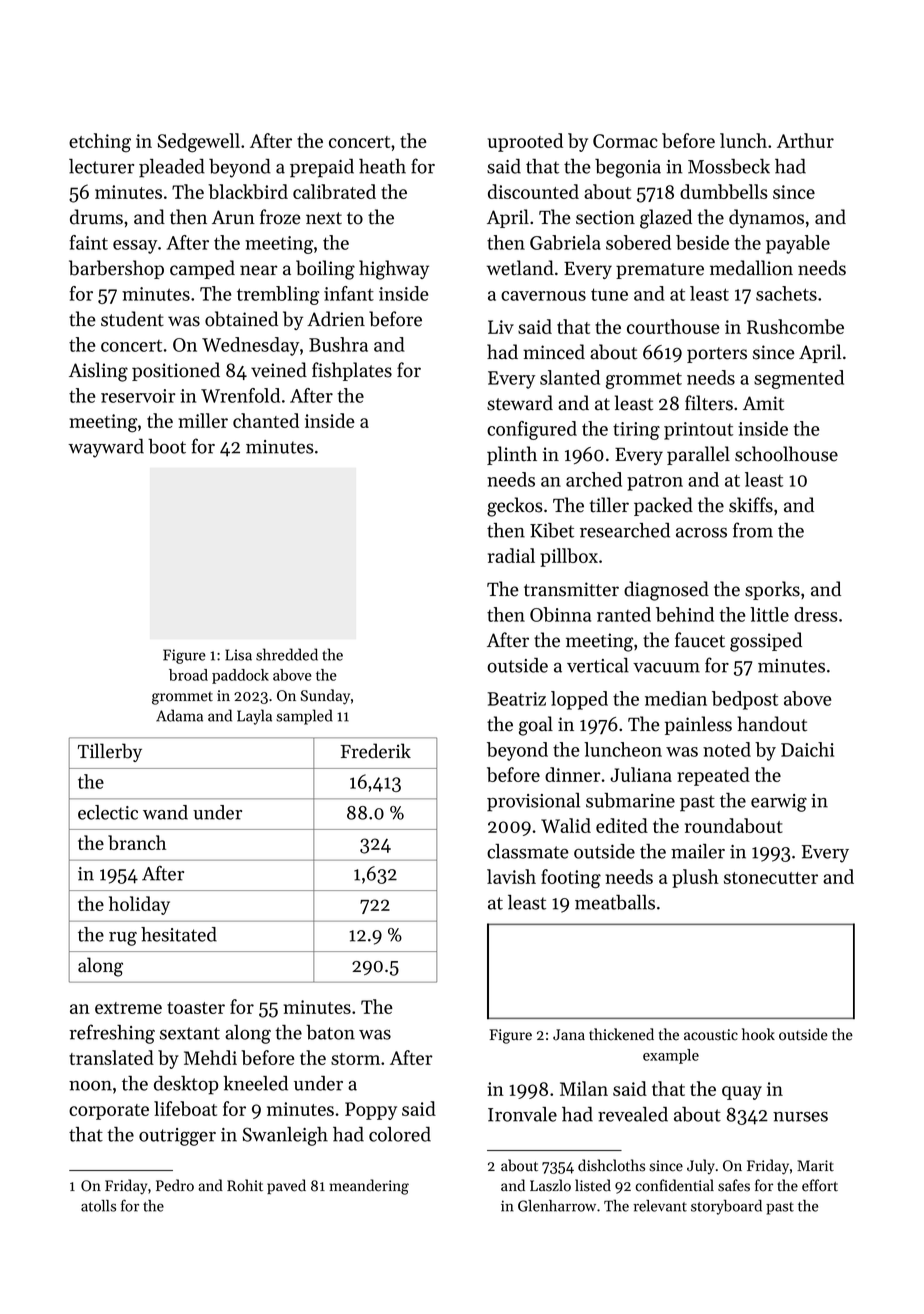 This document has height=1314, width=924. What do you see at coordinates (795, 326) in the document?
I see `Rushcombe` at bounding box center [795, 326].
